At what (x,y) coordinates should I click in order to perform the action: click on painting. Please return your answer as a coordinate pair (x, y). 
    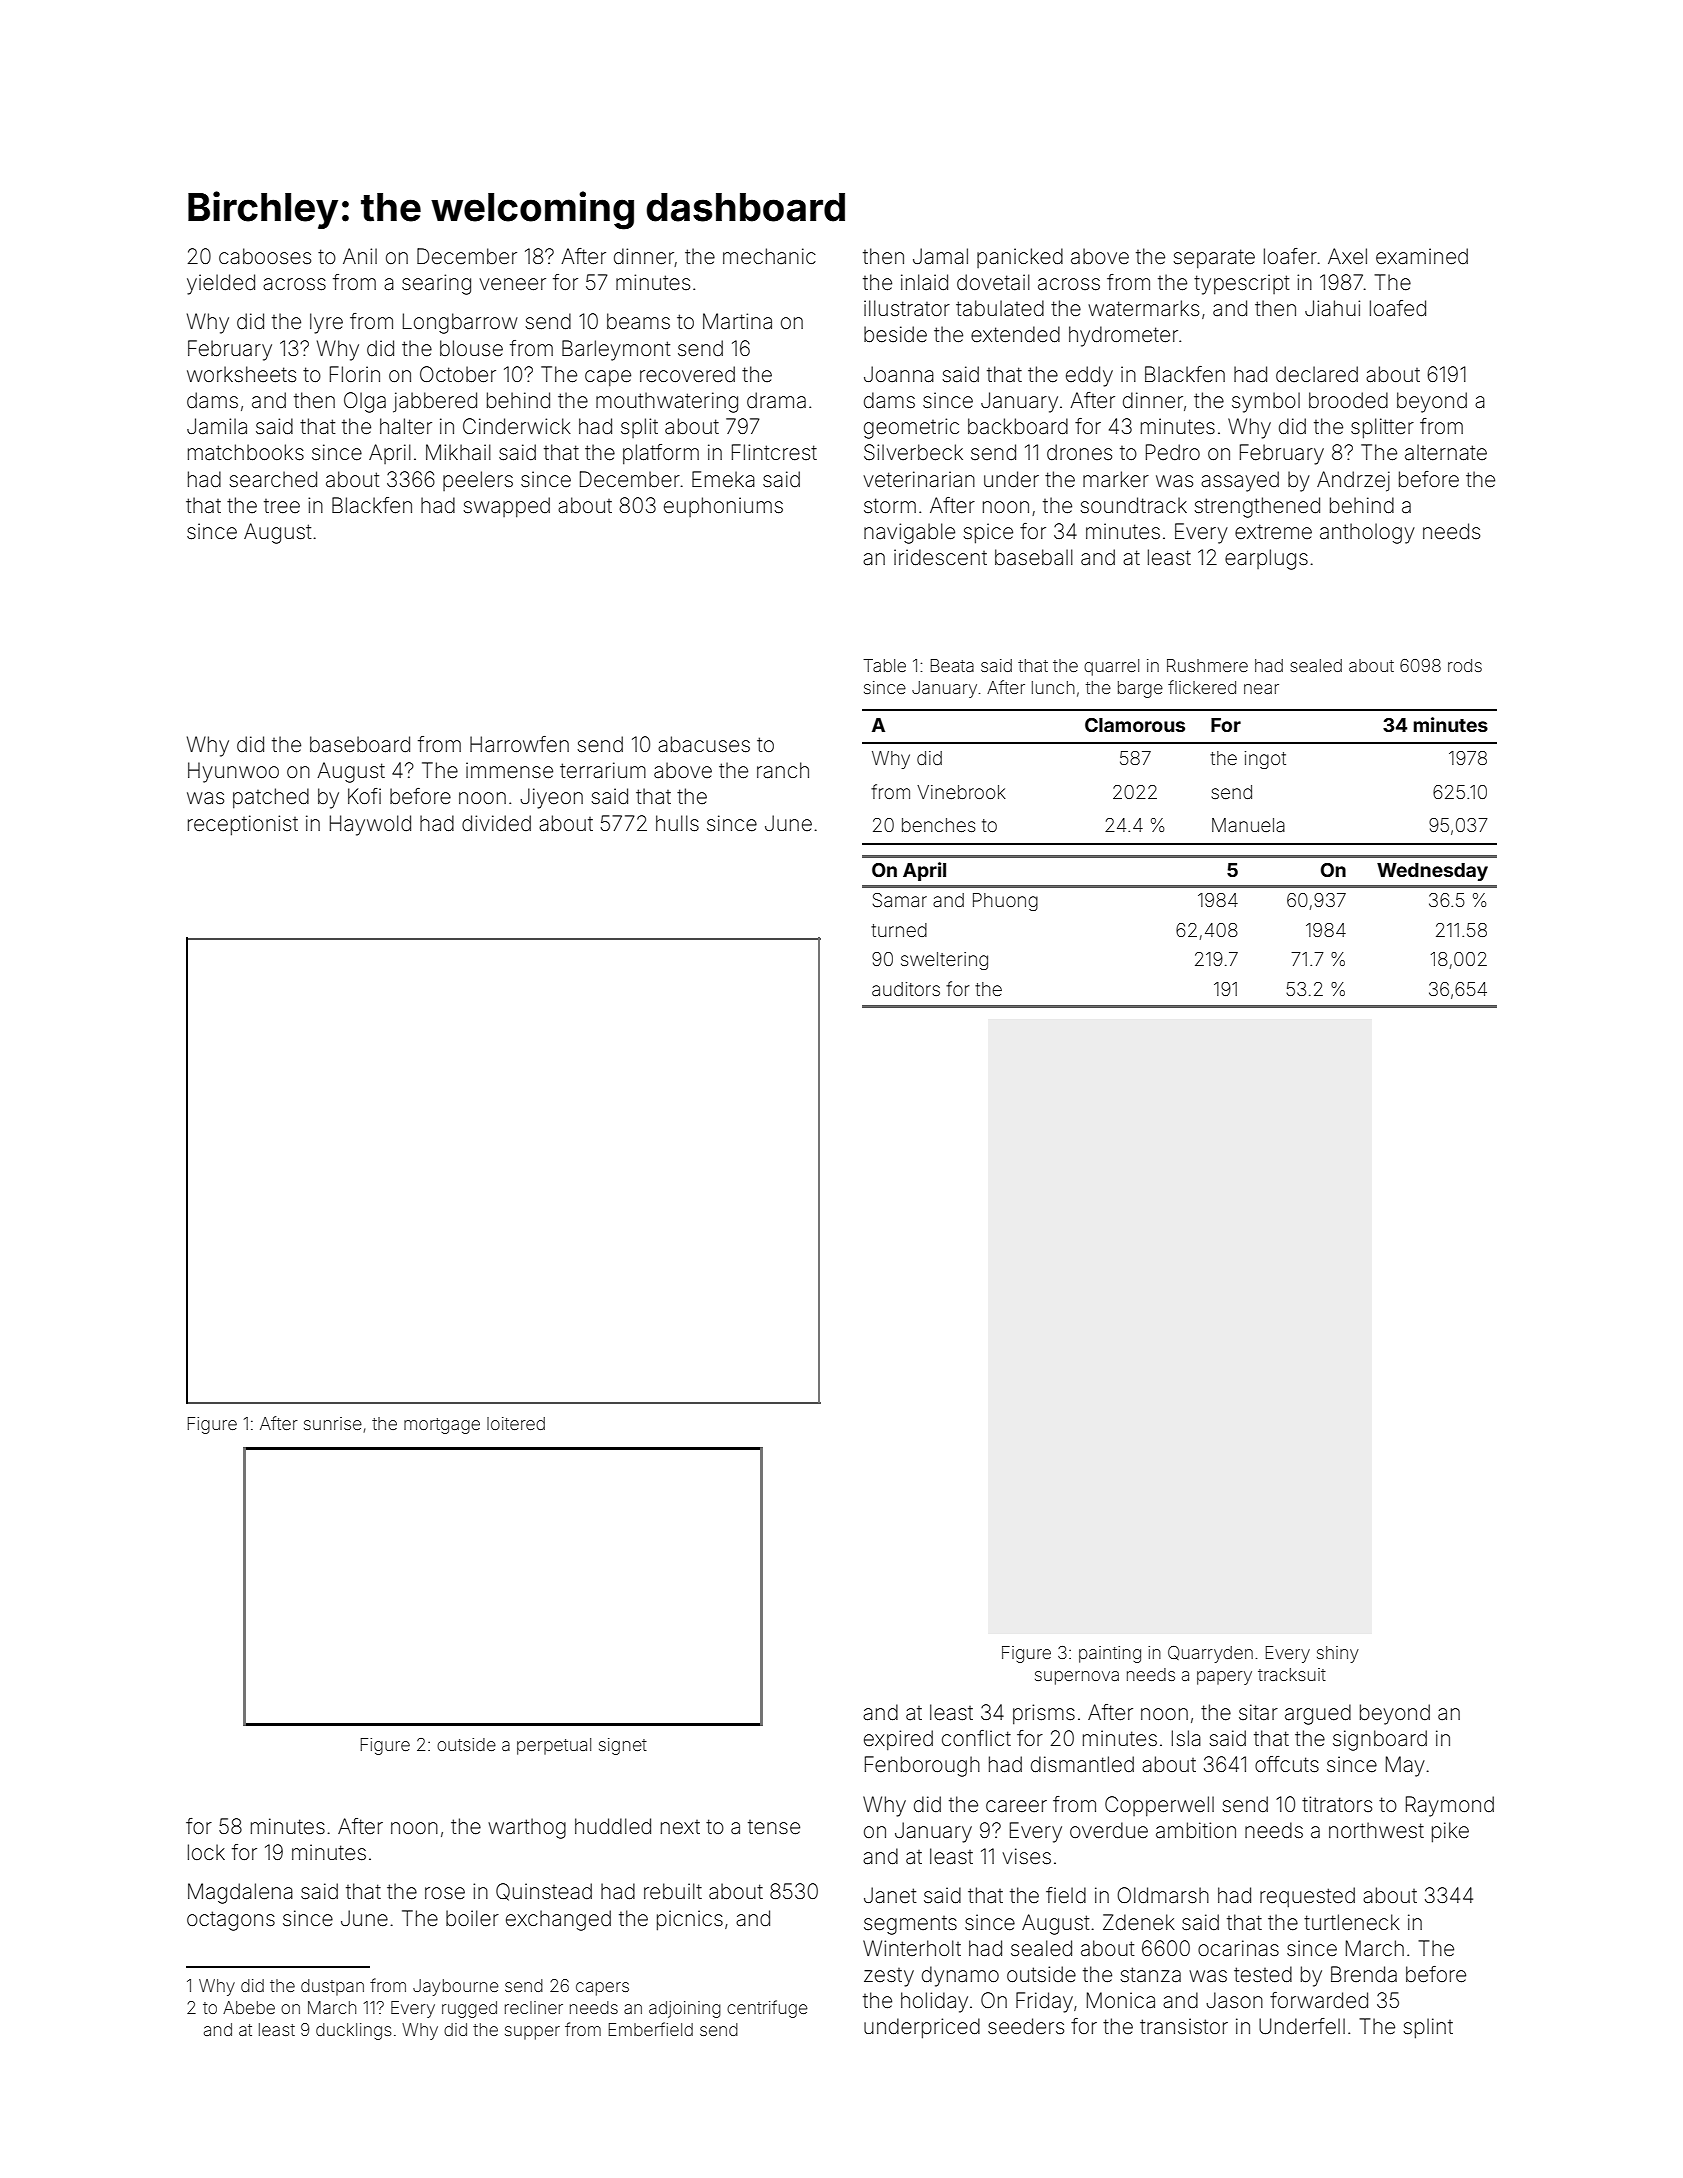
    Looking at the image, I should click on (1110, 1654).
